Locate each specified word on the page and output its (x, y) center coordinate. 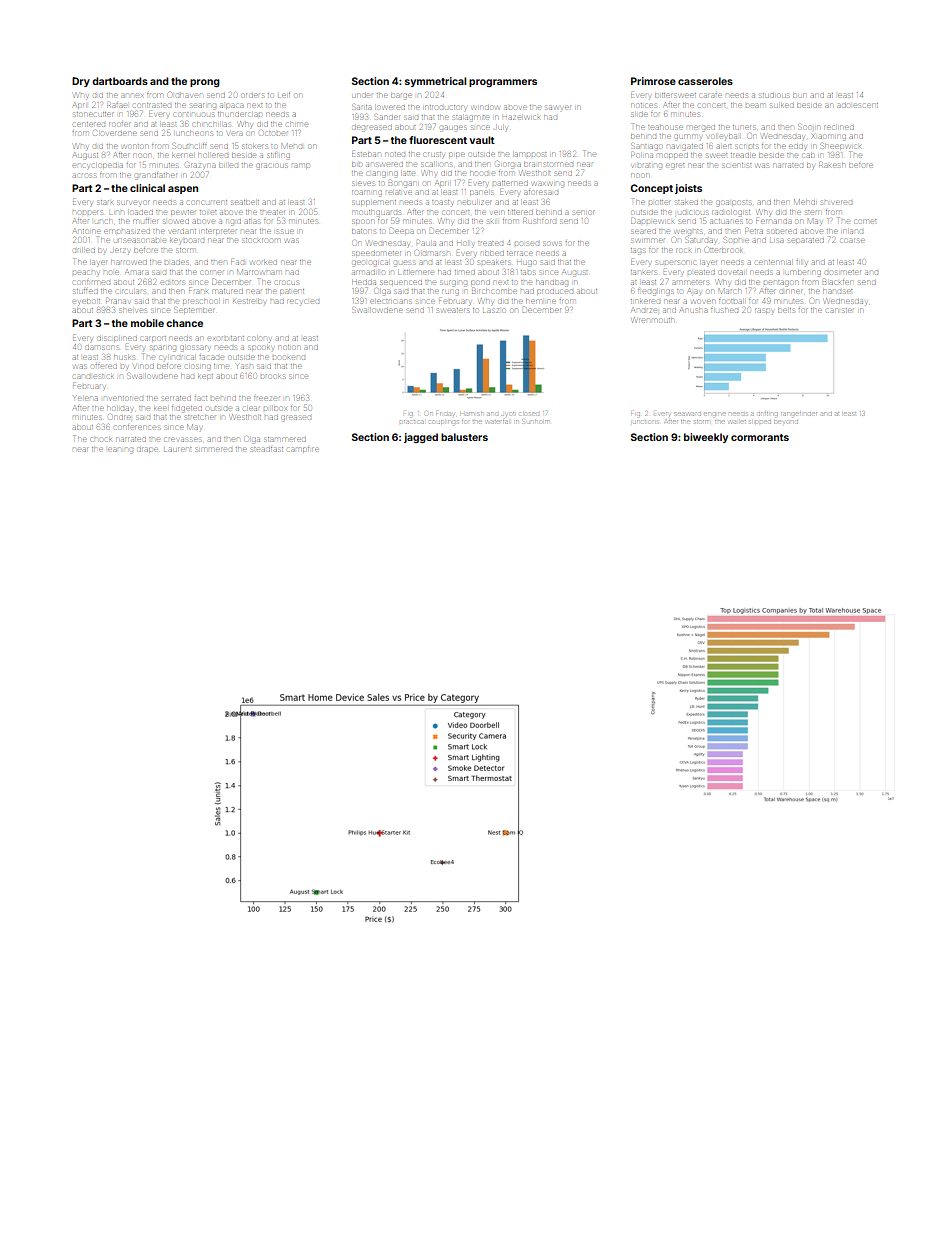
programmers (503, 83)
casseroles (705, 81)
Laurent (177, 449)
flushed (724, 310)
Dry (81, 82)
